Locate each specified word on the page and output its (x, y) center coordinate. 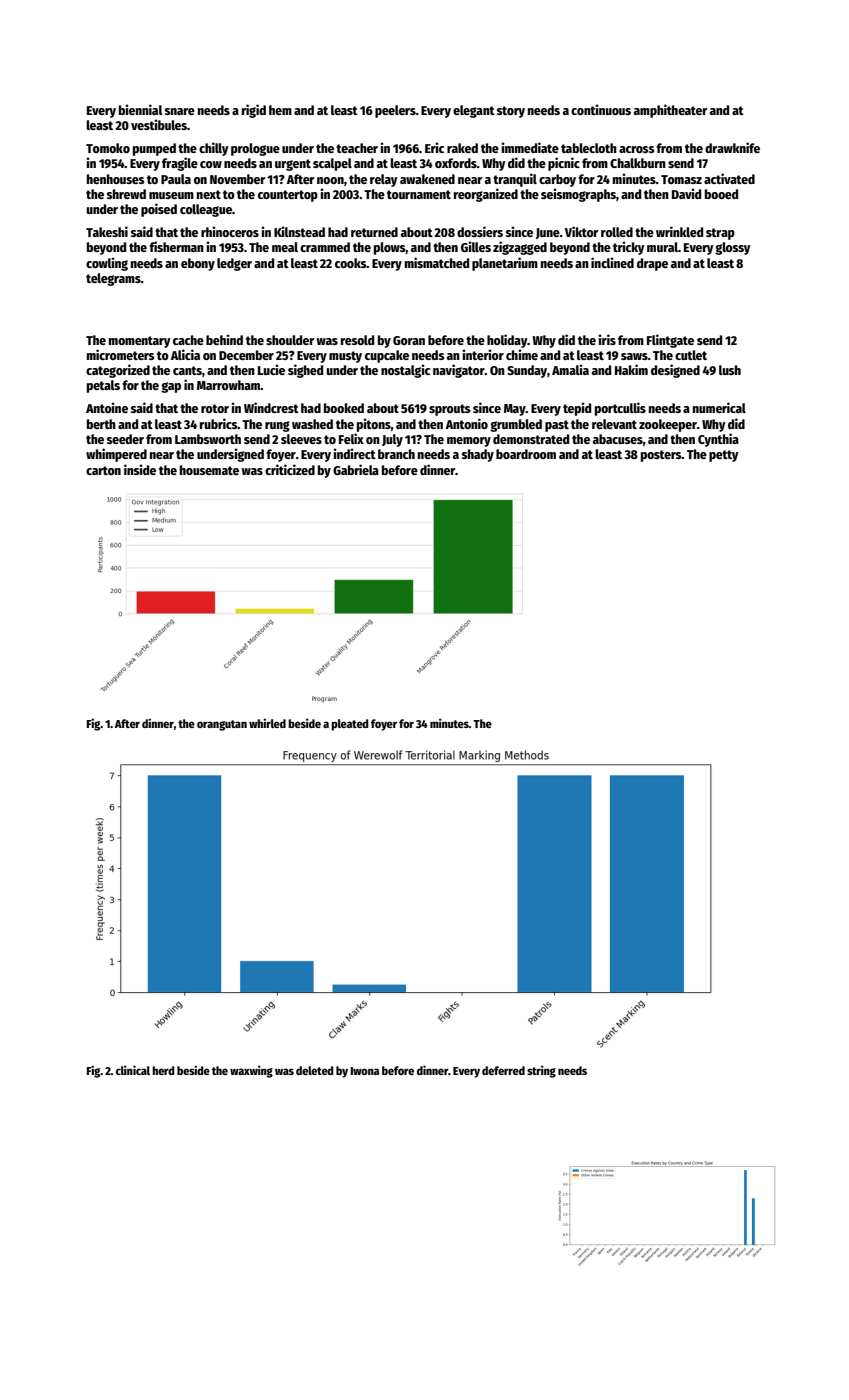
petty (724, 456)
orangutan (222, 725)
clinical (133, 1070)
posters (661, 456)
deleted (315, 1070)
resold (357, 340)
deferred (503, 1070)
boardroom (526, 454)
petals (103, 386)
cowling (107, 264)
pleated (350, 725)
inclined (612, 262)
